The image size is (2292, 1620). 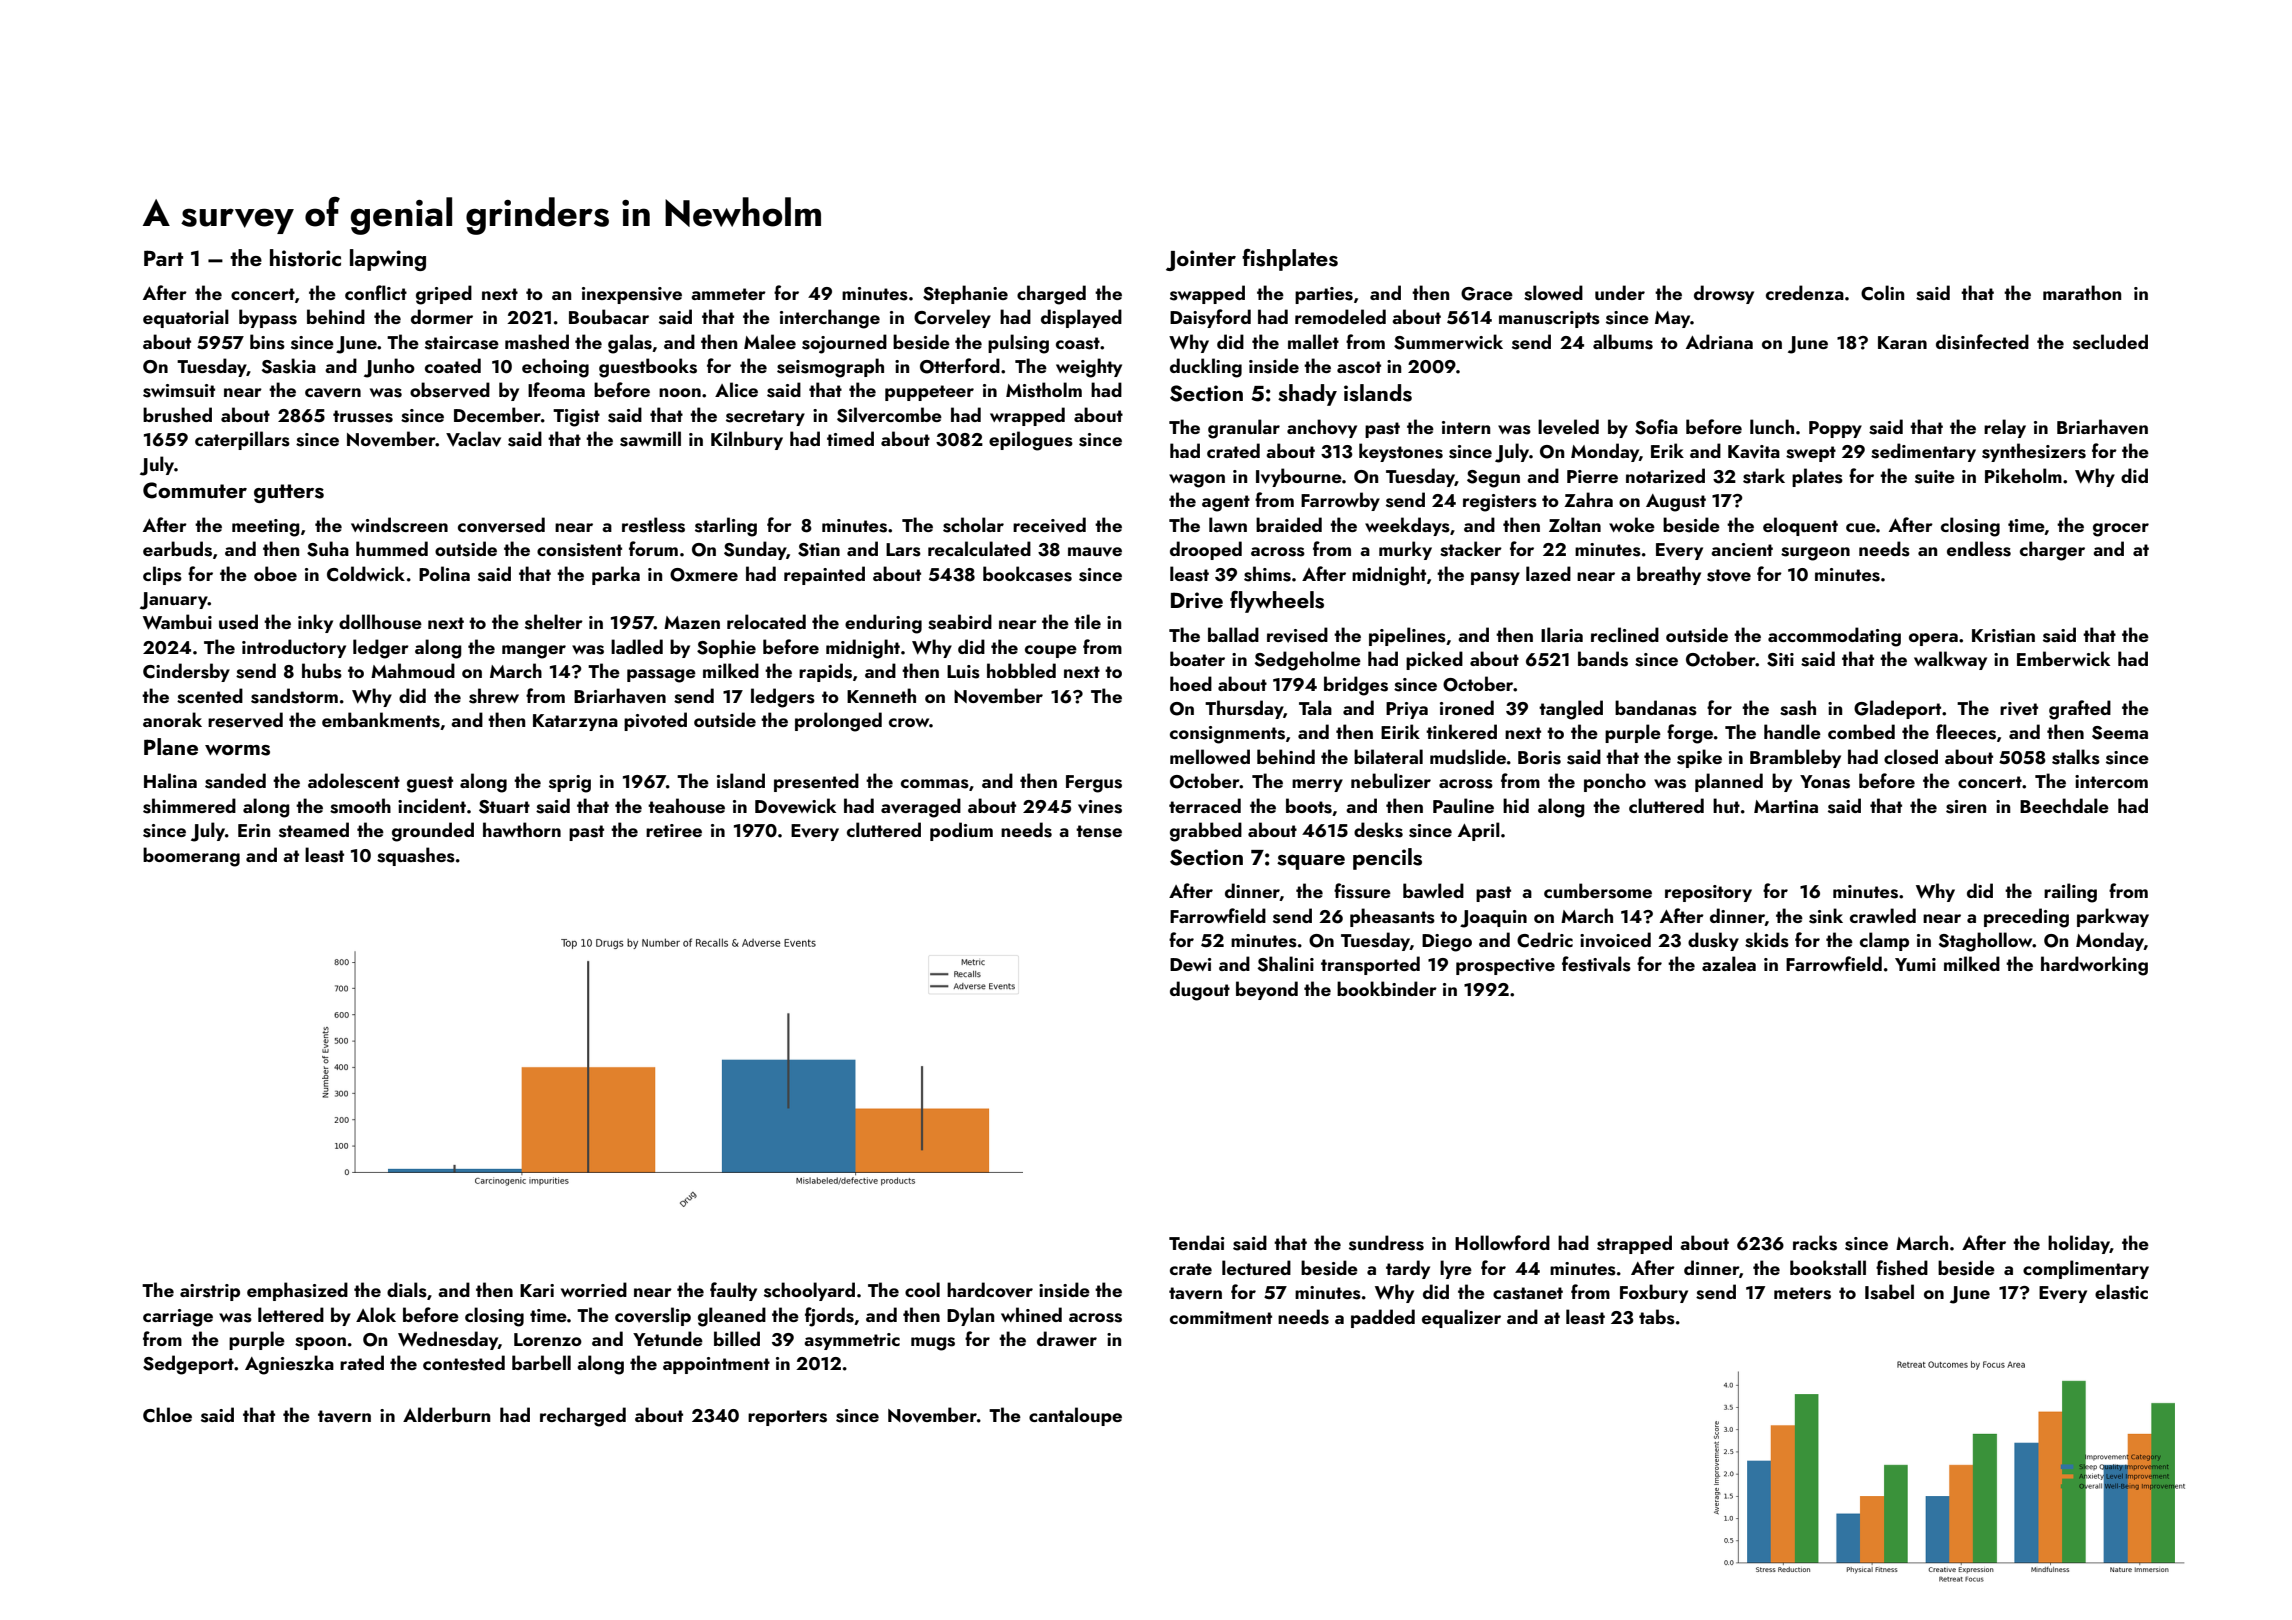 What do you see at coordinates (1094, 784) in the screenshot?
I see `Fergus` at bounding box center [1094, 784].
